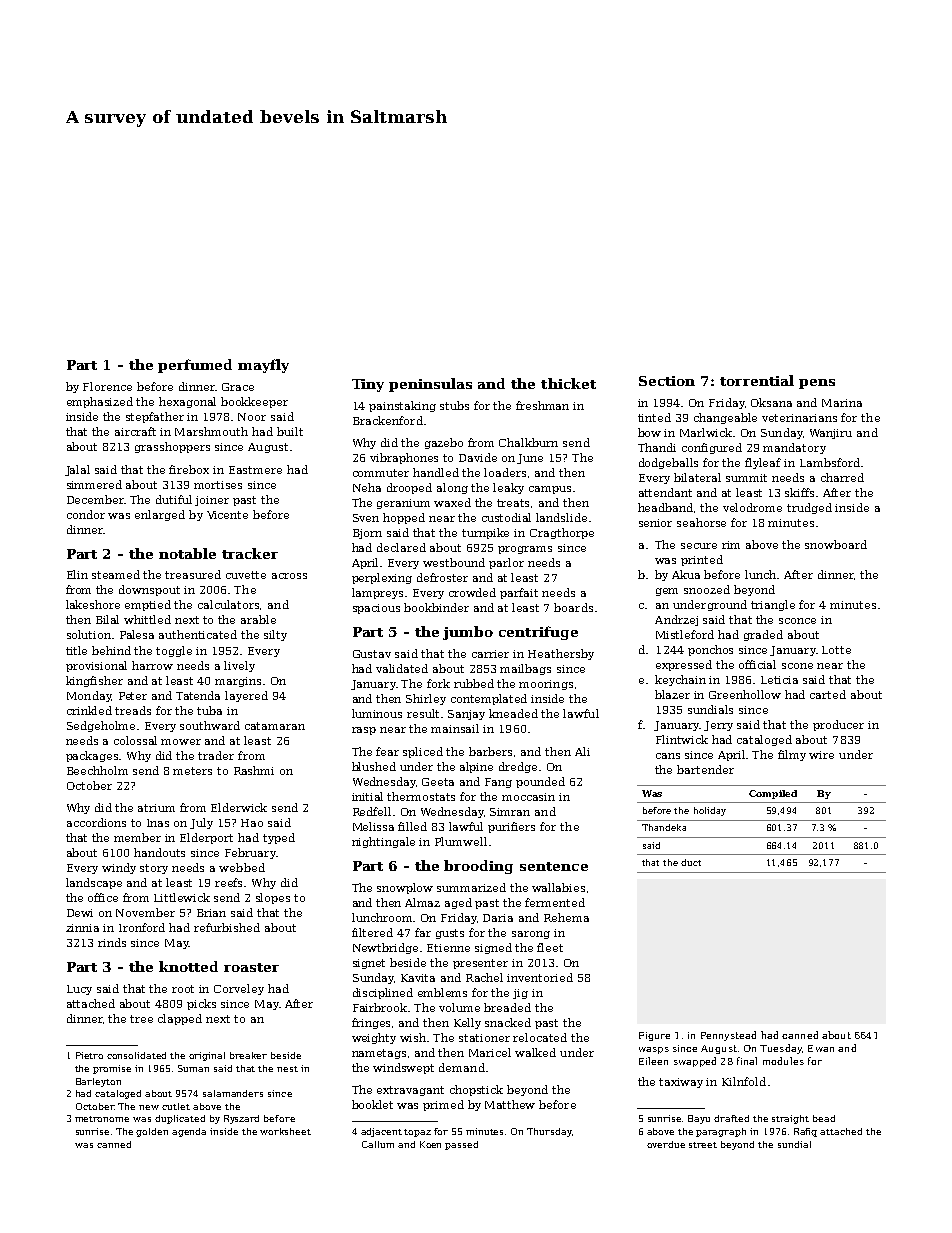 The height and width of the screenshot is (1233, 952). I want to click on Compiled, so click(773, 794).
